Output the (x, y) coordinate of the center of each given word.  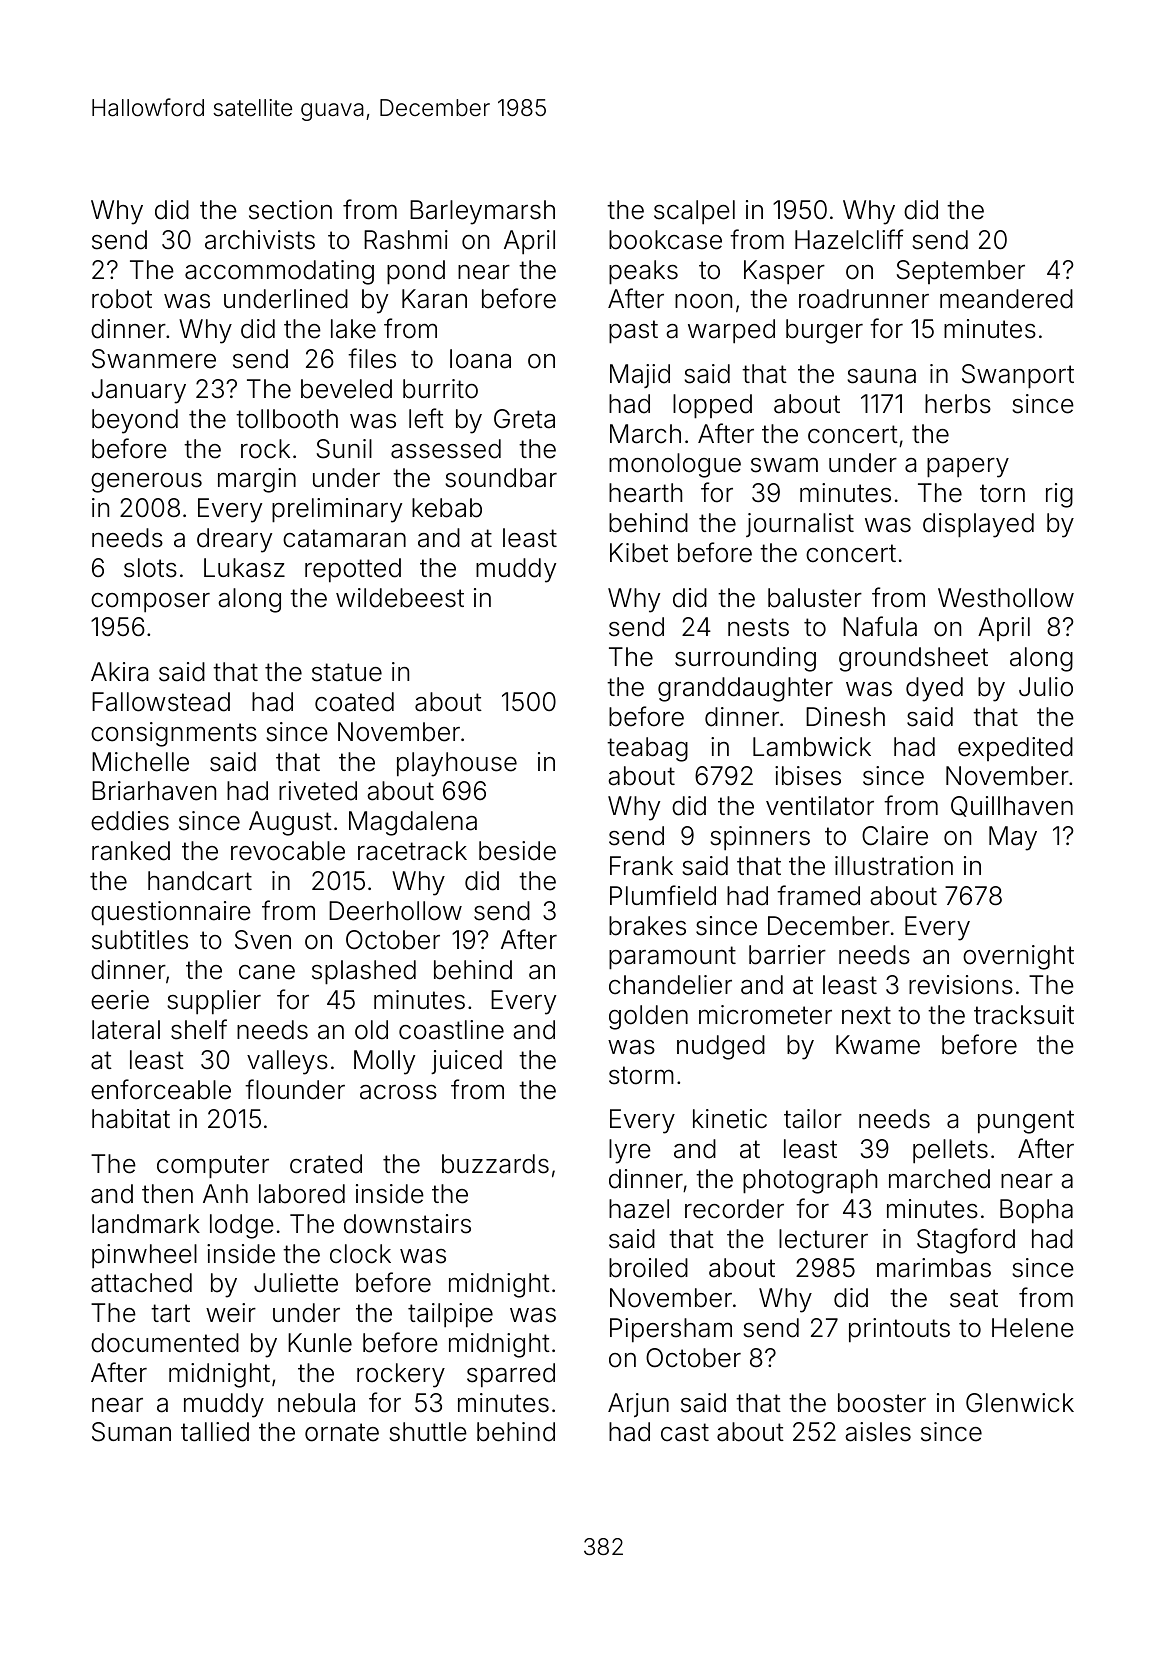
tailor (813, 1119)
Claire (895, 836)
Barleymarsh (482, 212)
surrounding (745, 659)
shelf (199, 1029)
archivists (260, 240)
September (961, 272)
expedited (1015, 749)
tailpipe (450, 1315)
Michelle (140, 762)
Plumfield (663, 895)
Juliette (296, 1283)
